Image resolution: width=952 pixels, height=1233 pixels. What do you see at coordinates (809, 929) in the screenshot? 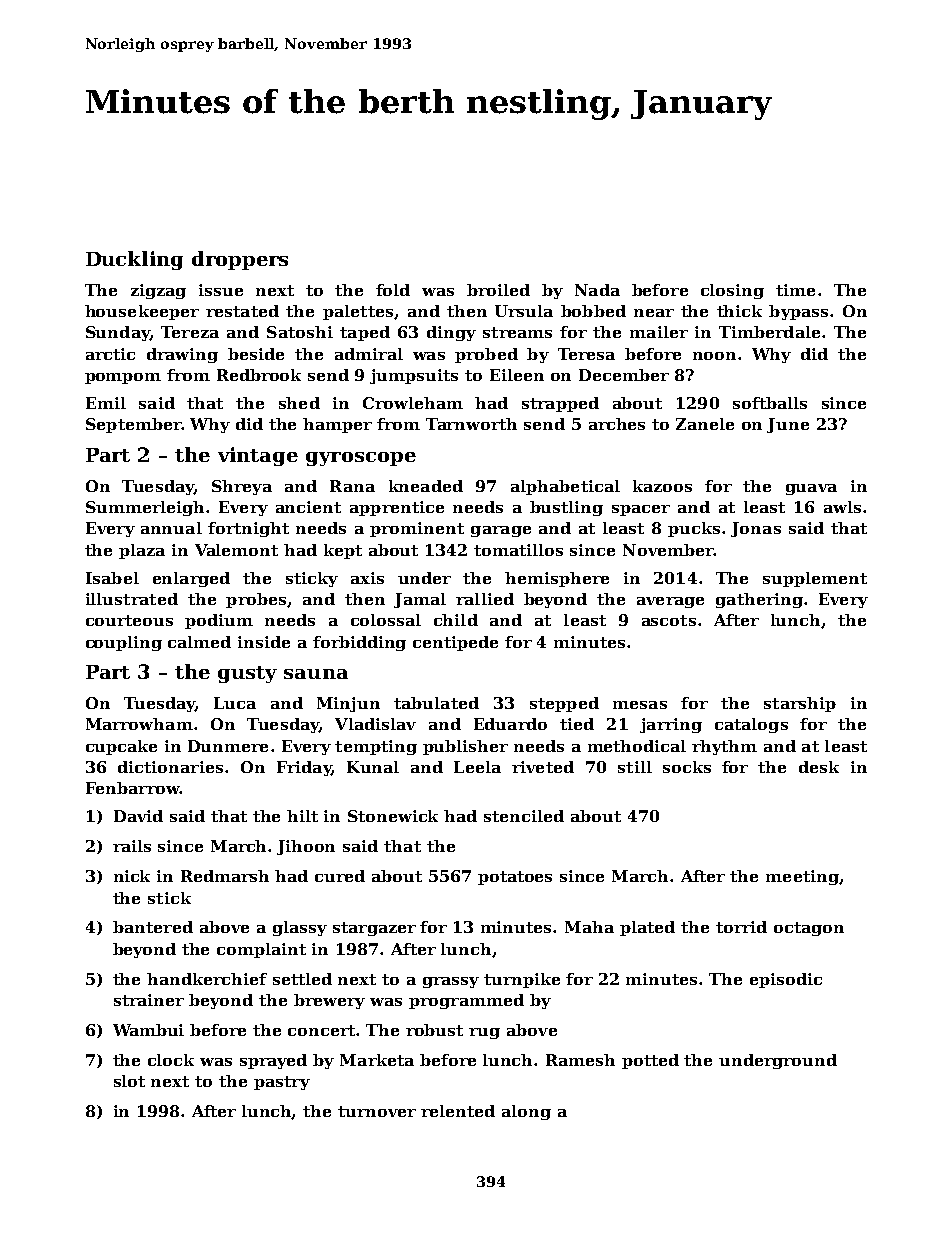
I see `octagon` at bounding box center [809, 929].
